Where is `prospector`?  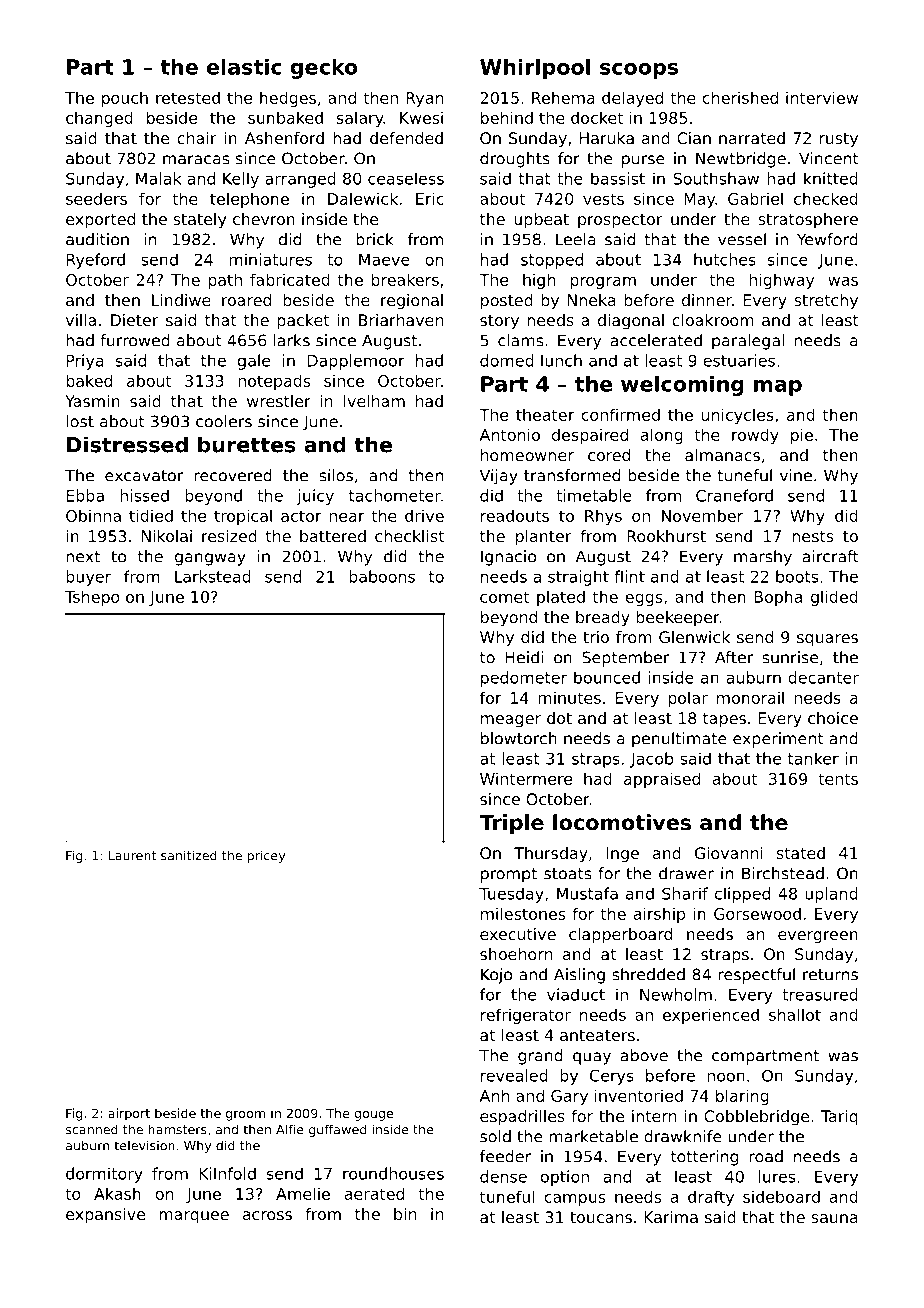
prospector is located at coordinates (620, 221).
